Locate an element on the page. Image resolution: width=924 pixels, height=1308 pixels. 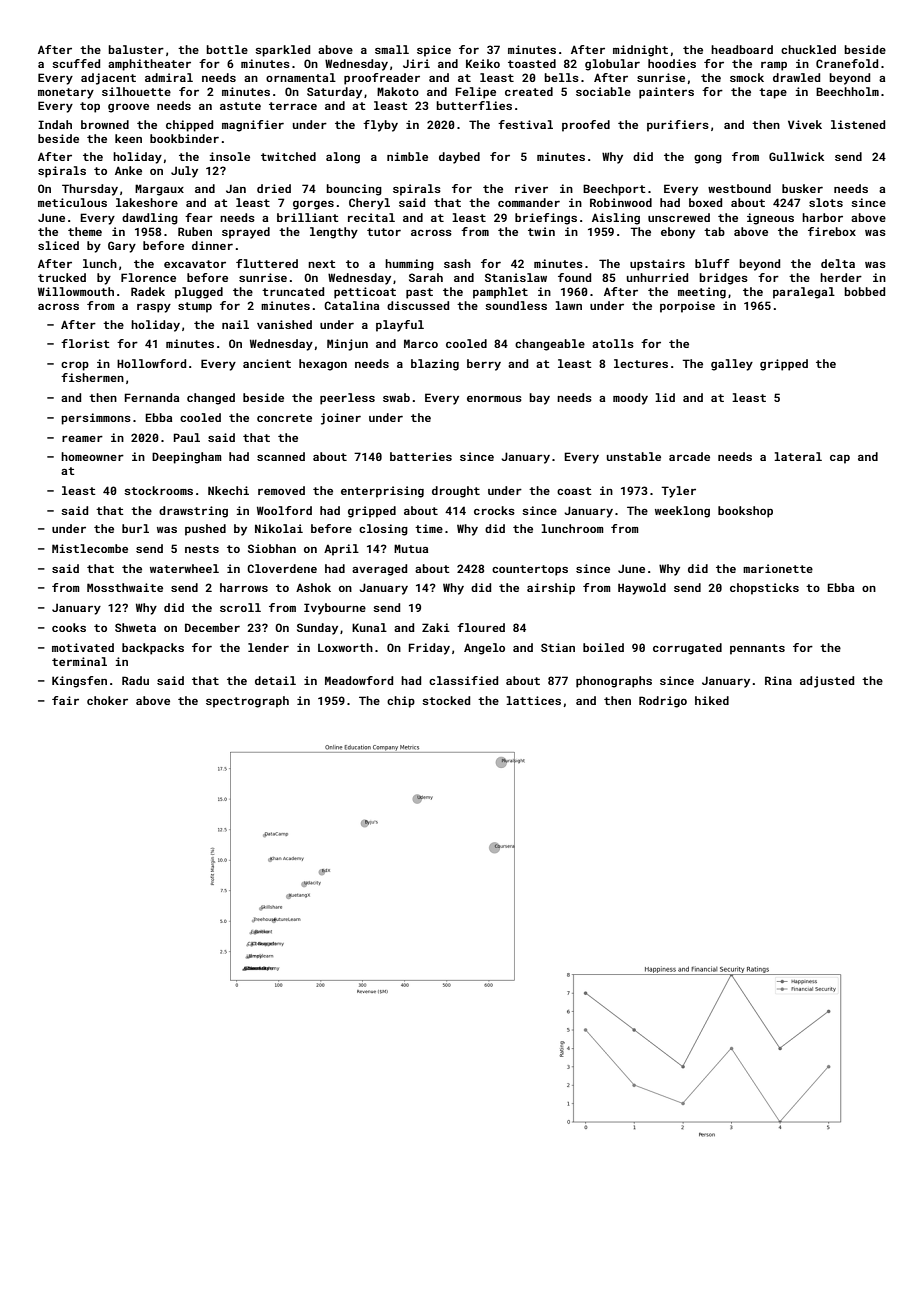
bookbinder is located at coordinates (184, 138).
